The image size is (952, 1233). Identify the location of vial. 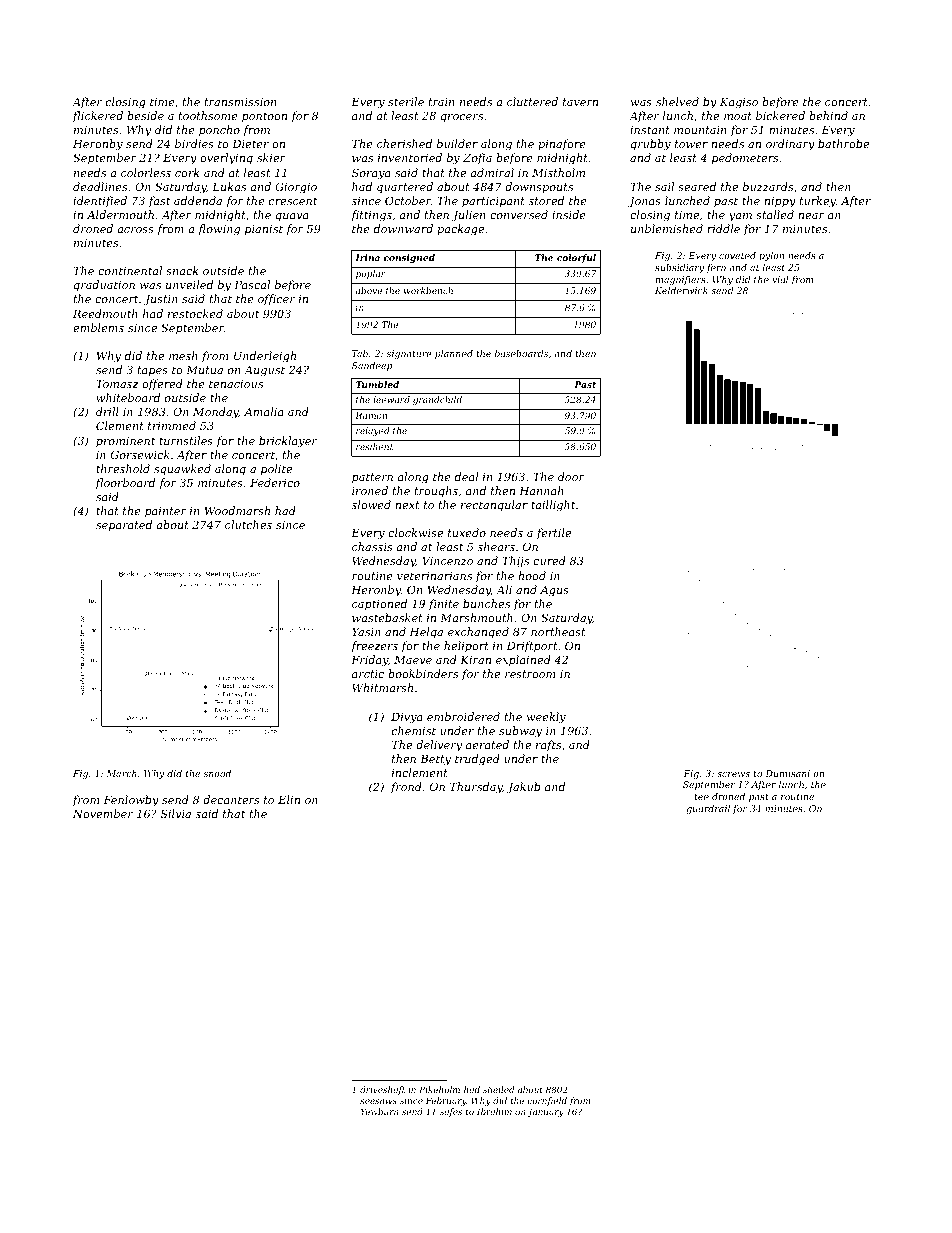
(780, 279).
